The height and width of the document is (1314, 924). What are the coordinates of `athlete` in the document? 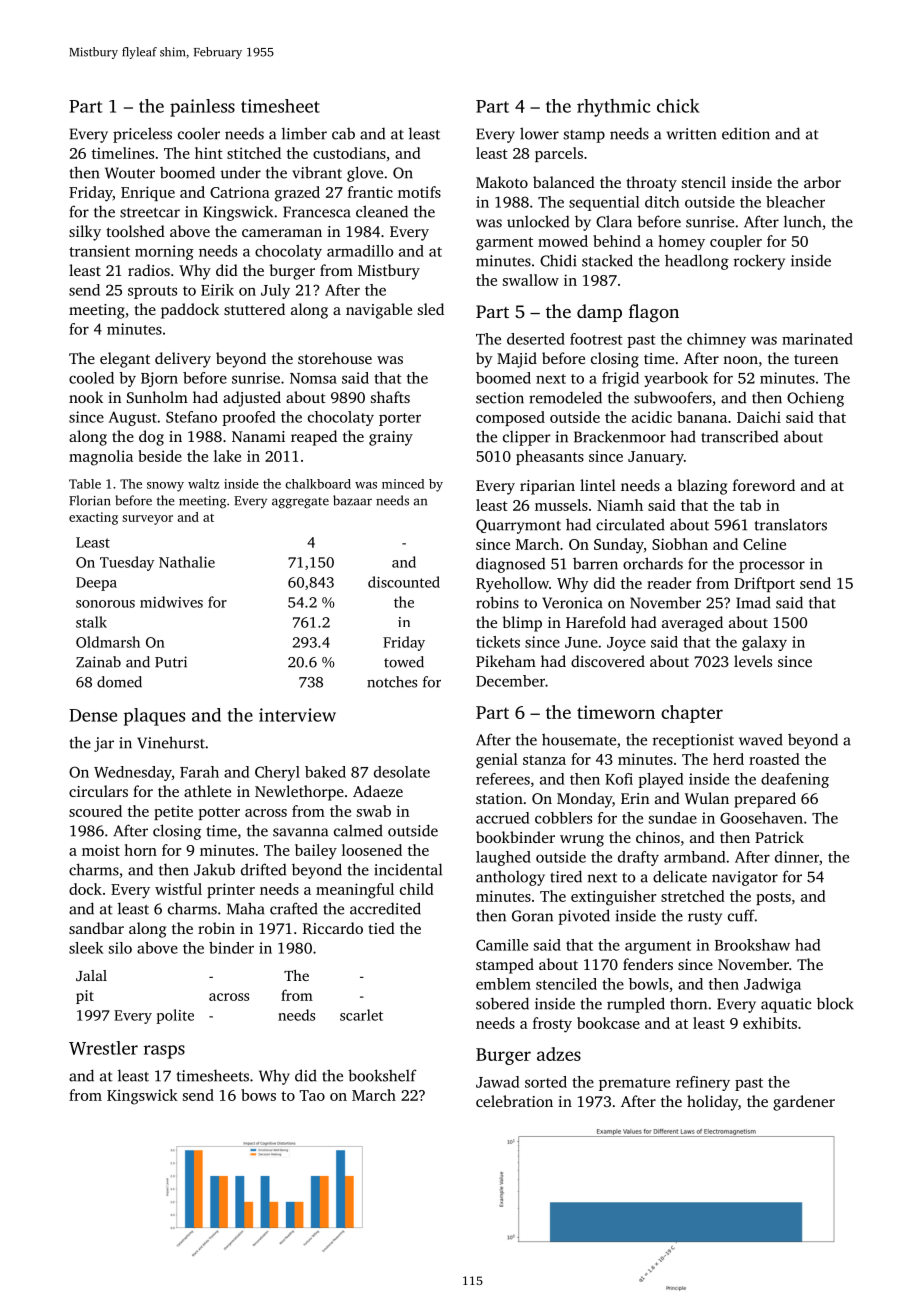 It's located at (207, 791).
